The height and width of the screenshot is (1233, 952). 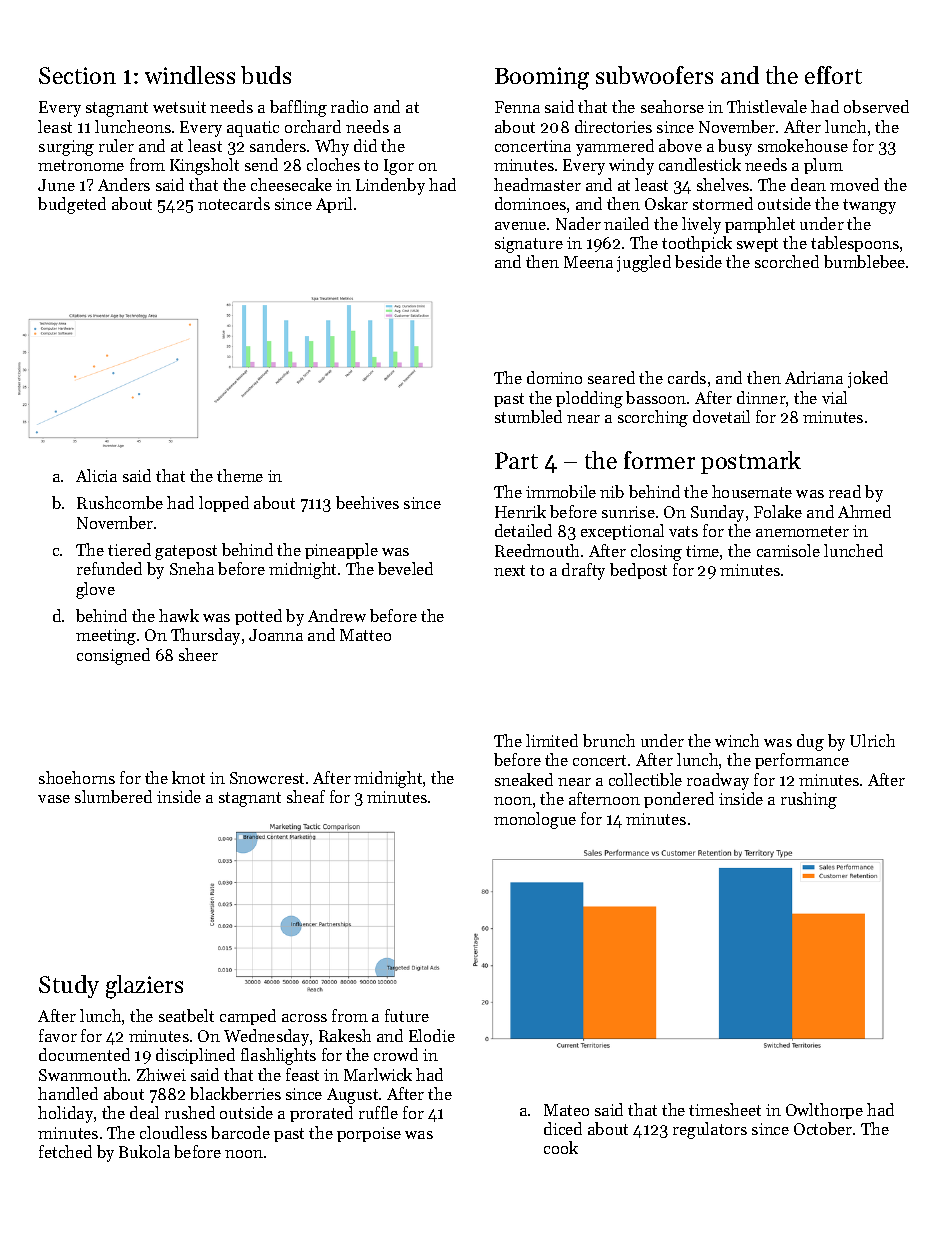 I want to click on potted, so click(x=258, y=617).
